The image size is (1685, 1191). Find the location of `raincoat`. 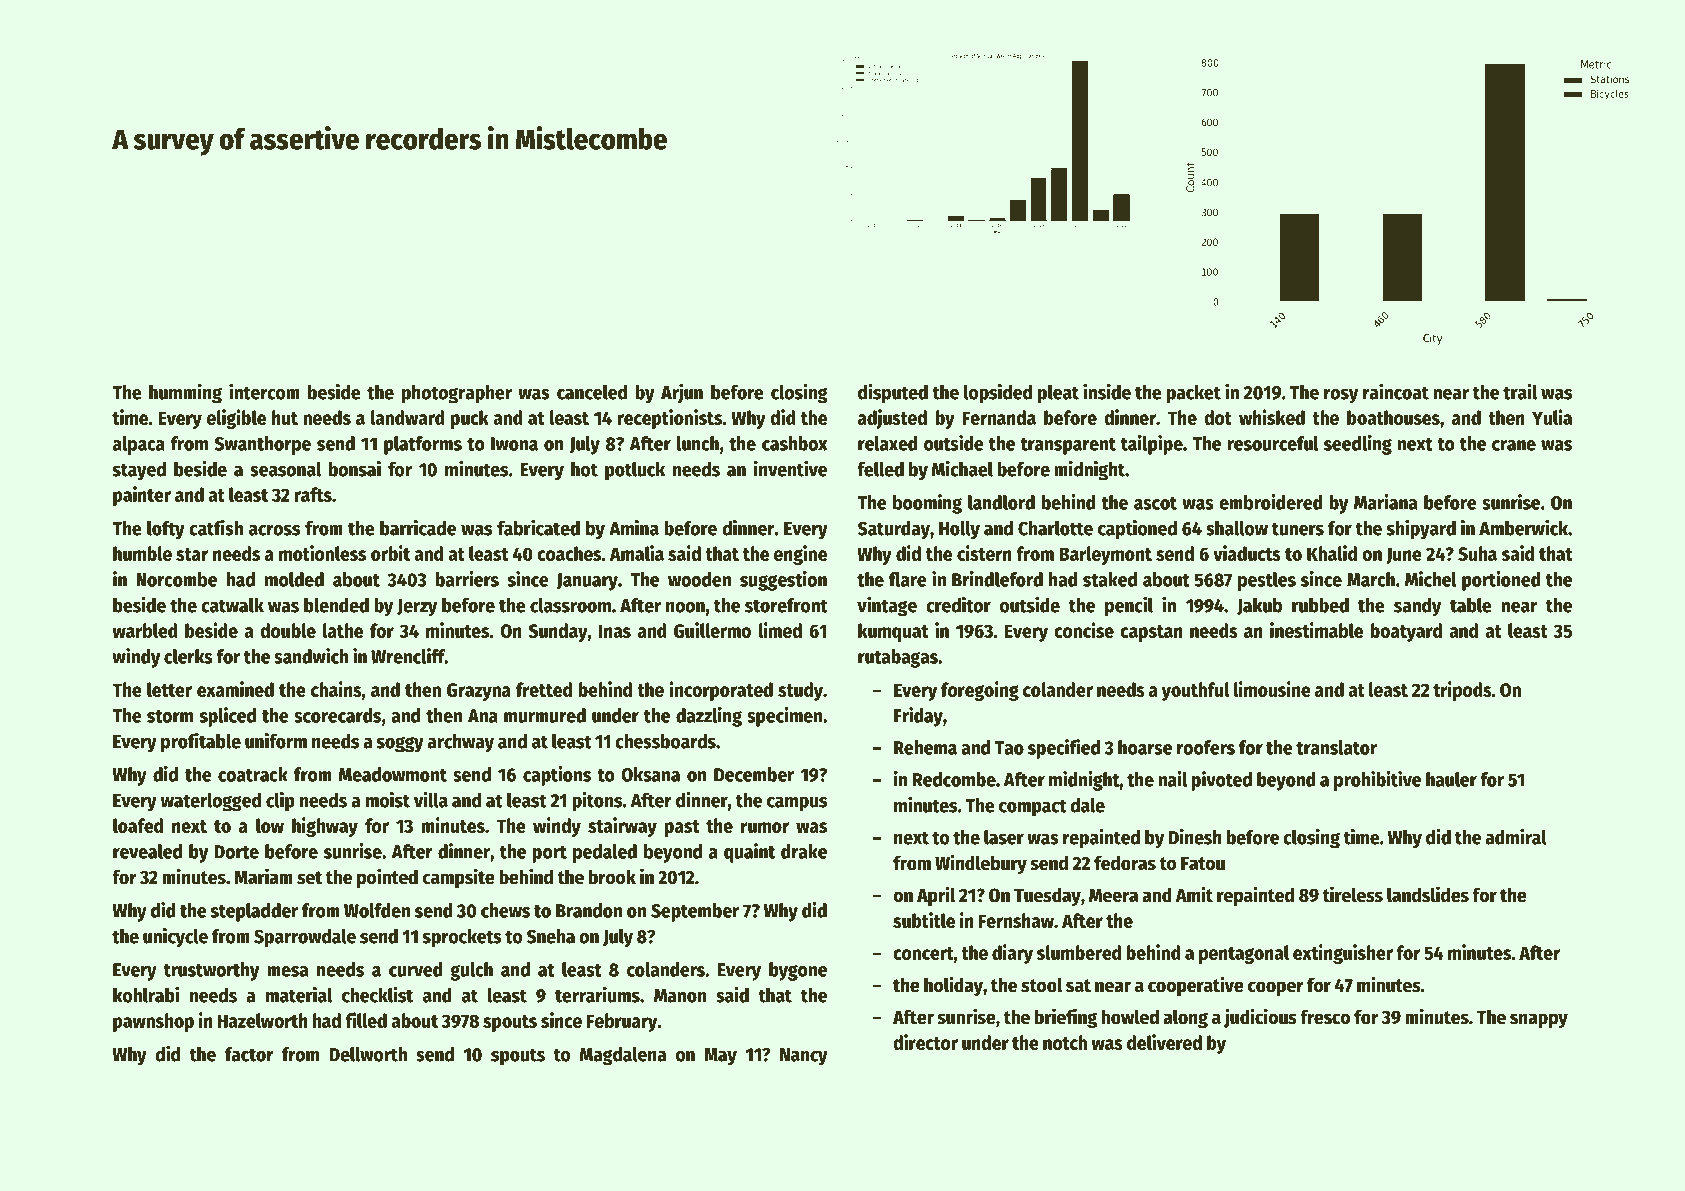

raincoat is located at coordinates (1396, 392).
